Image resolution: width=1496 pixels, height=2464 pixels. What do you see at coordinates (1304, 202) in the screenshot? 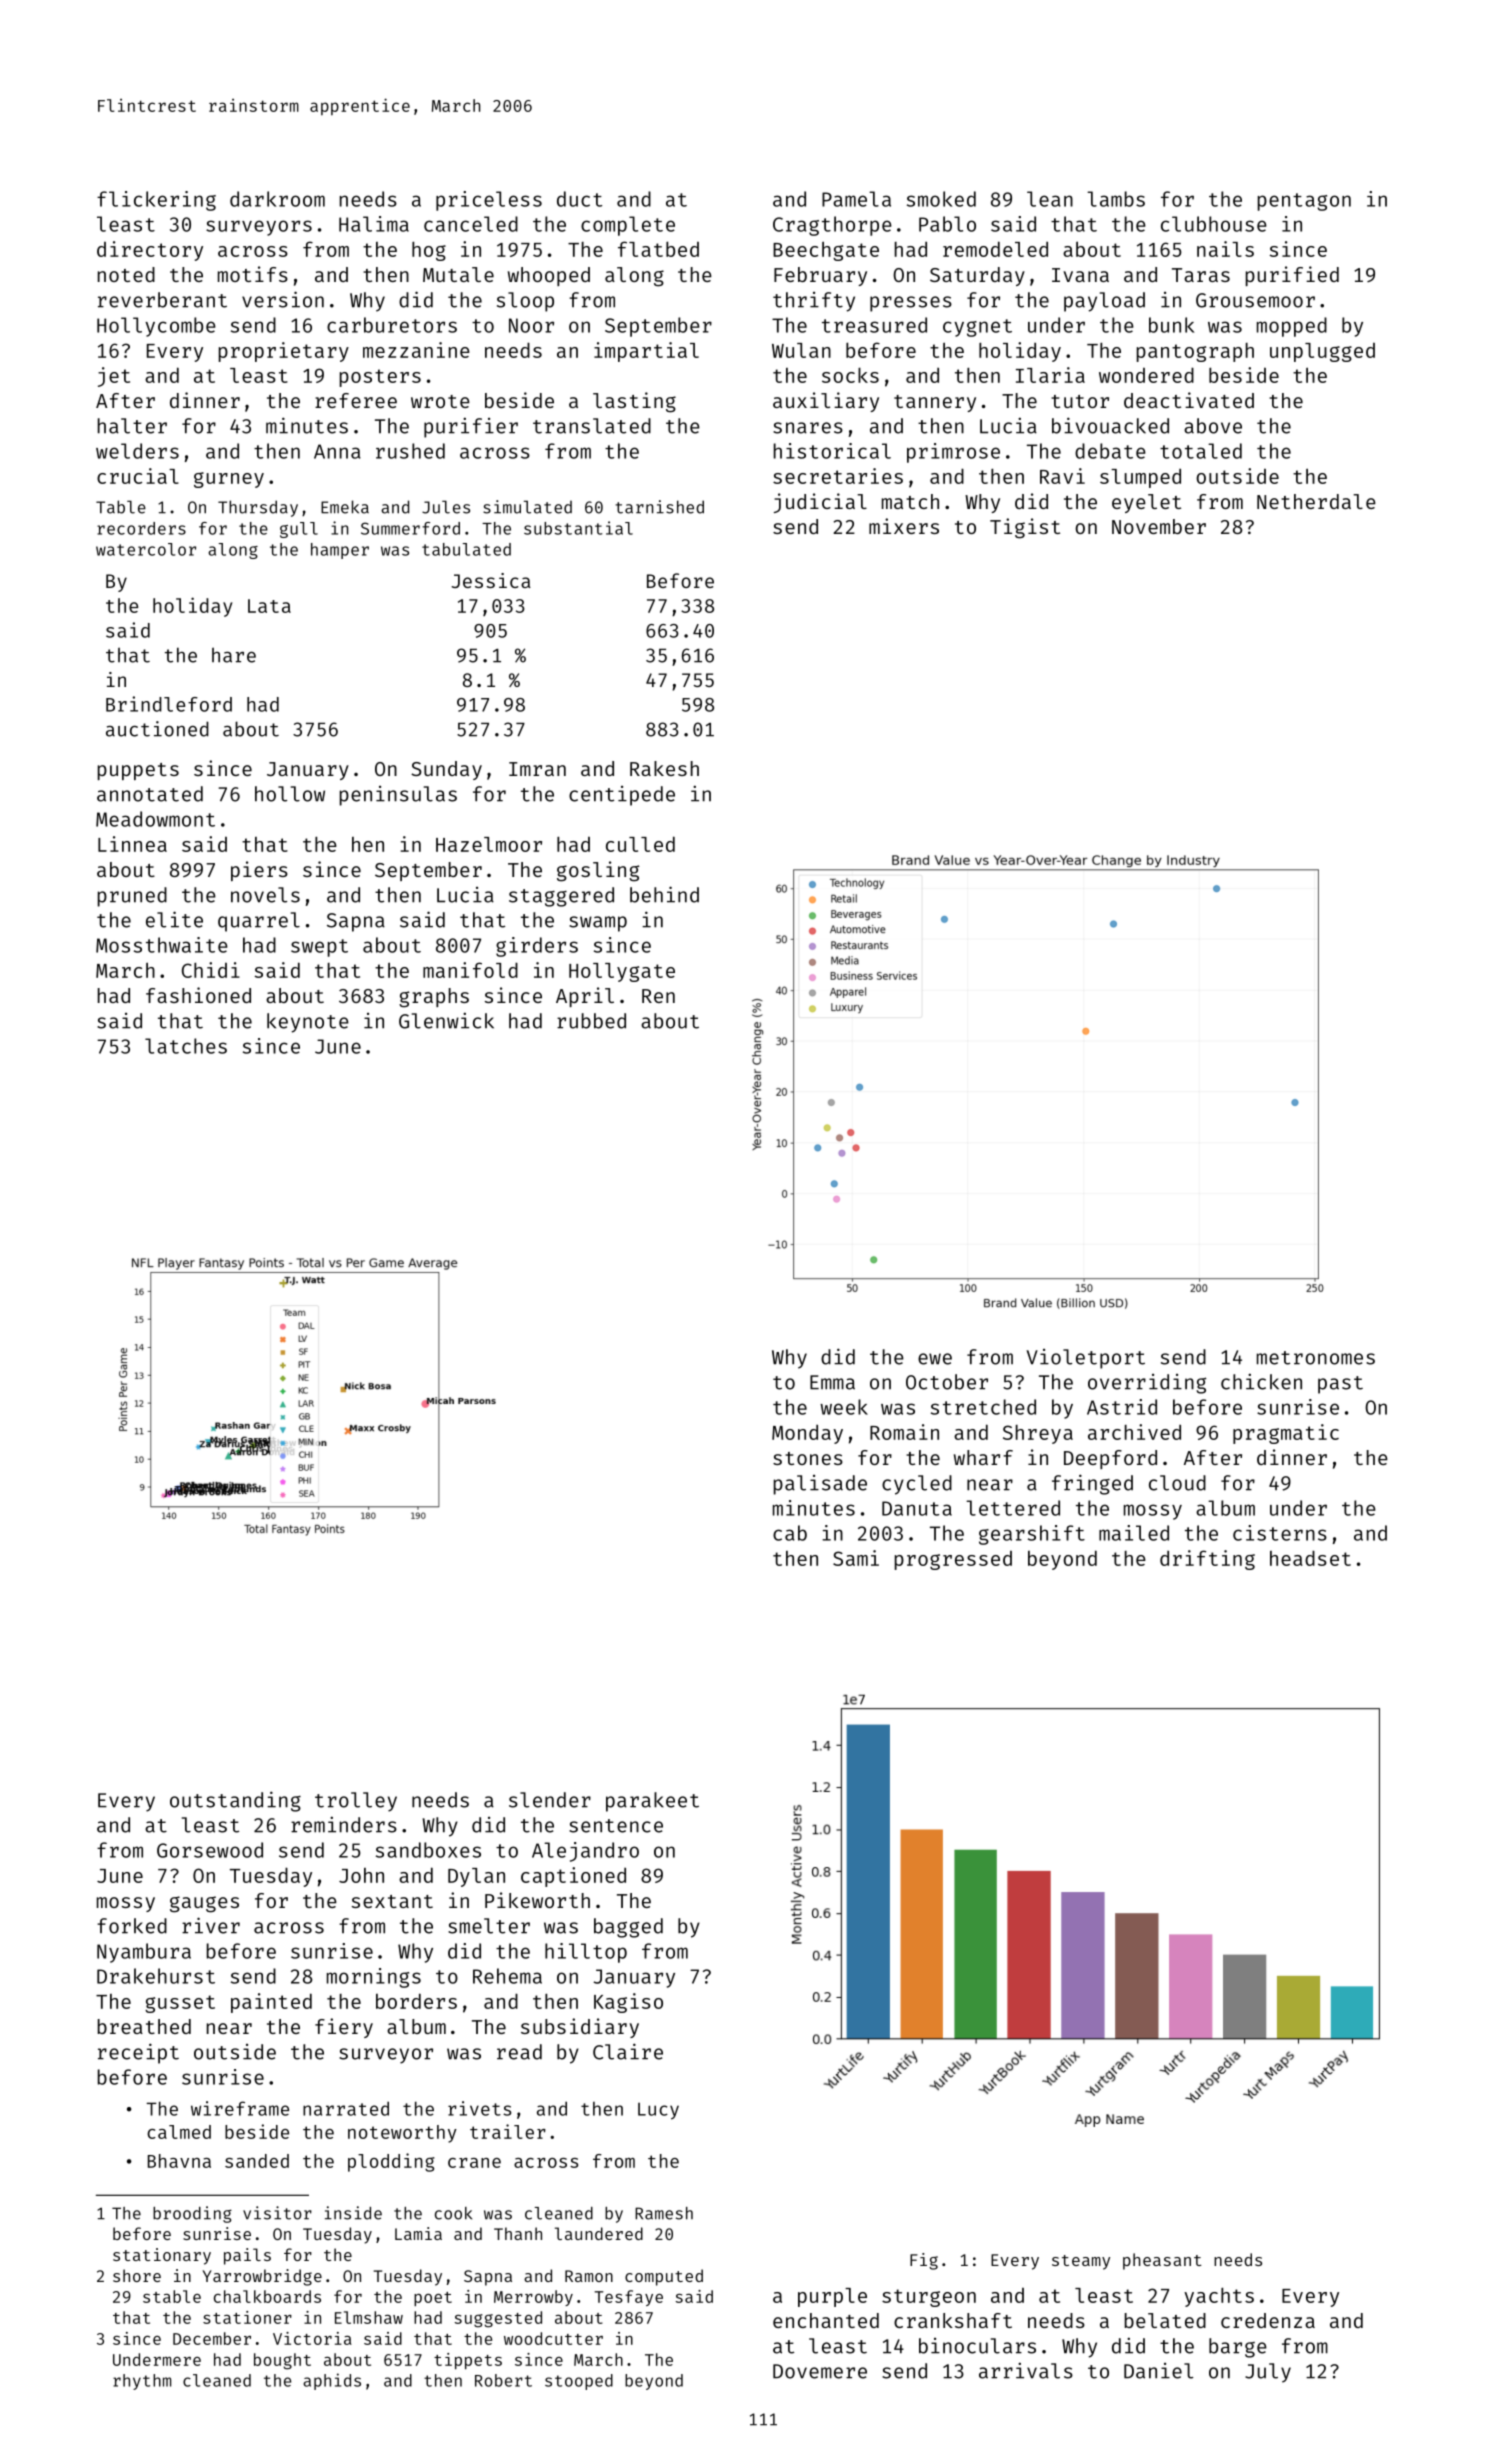
I see `pentagon` at bounding box center [1304, 202].
